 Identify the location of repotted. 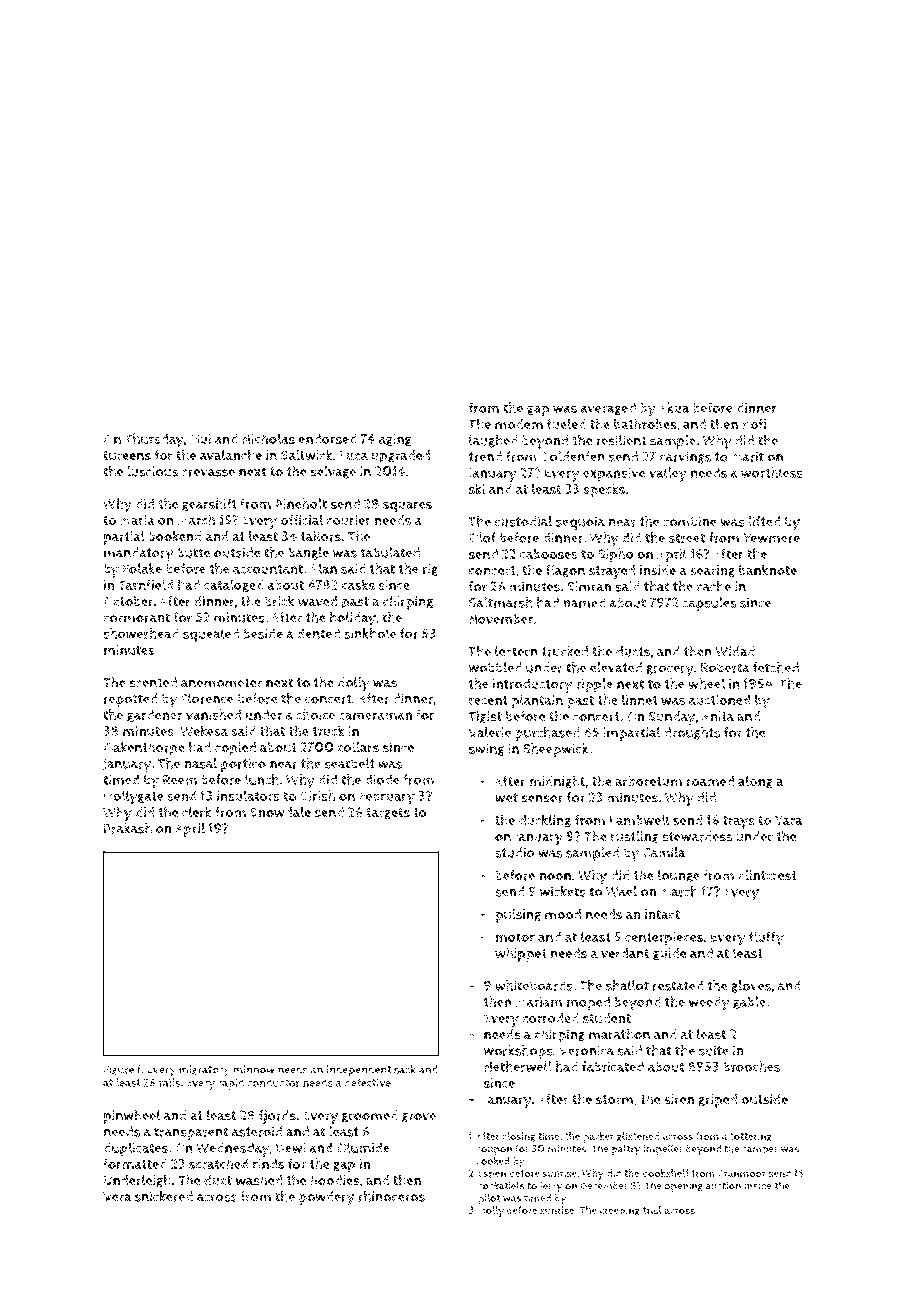
(131, 700).
